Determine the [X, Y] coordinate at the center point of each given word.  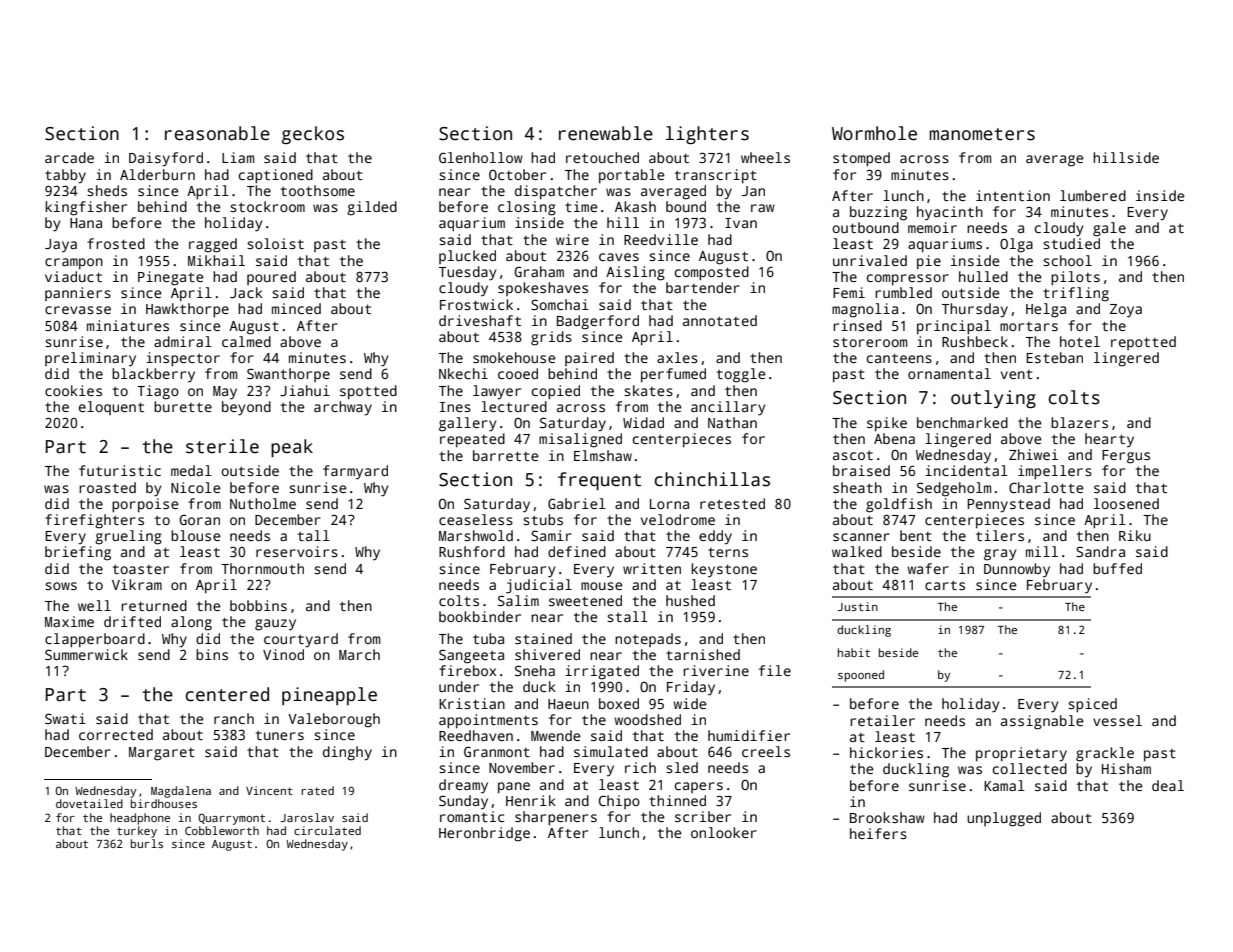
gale [1109, 229]
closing [527, 208]
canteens [899, 358]
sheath [857, 487]
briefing [78, 553]
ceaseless [476, 519]
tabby [65, 176]
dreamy [463, 786]
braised [861, 470]
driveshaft [480, 320]
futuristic [120, 470]
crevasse [78, 310]
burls [147, 843]
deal [1168, 785]
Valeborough [334, 720]
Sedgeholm [954, 489]
